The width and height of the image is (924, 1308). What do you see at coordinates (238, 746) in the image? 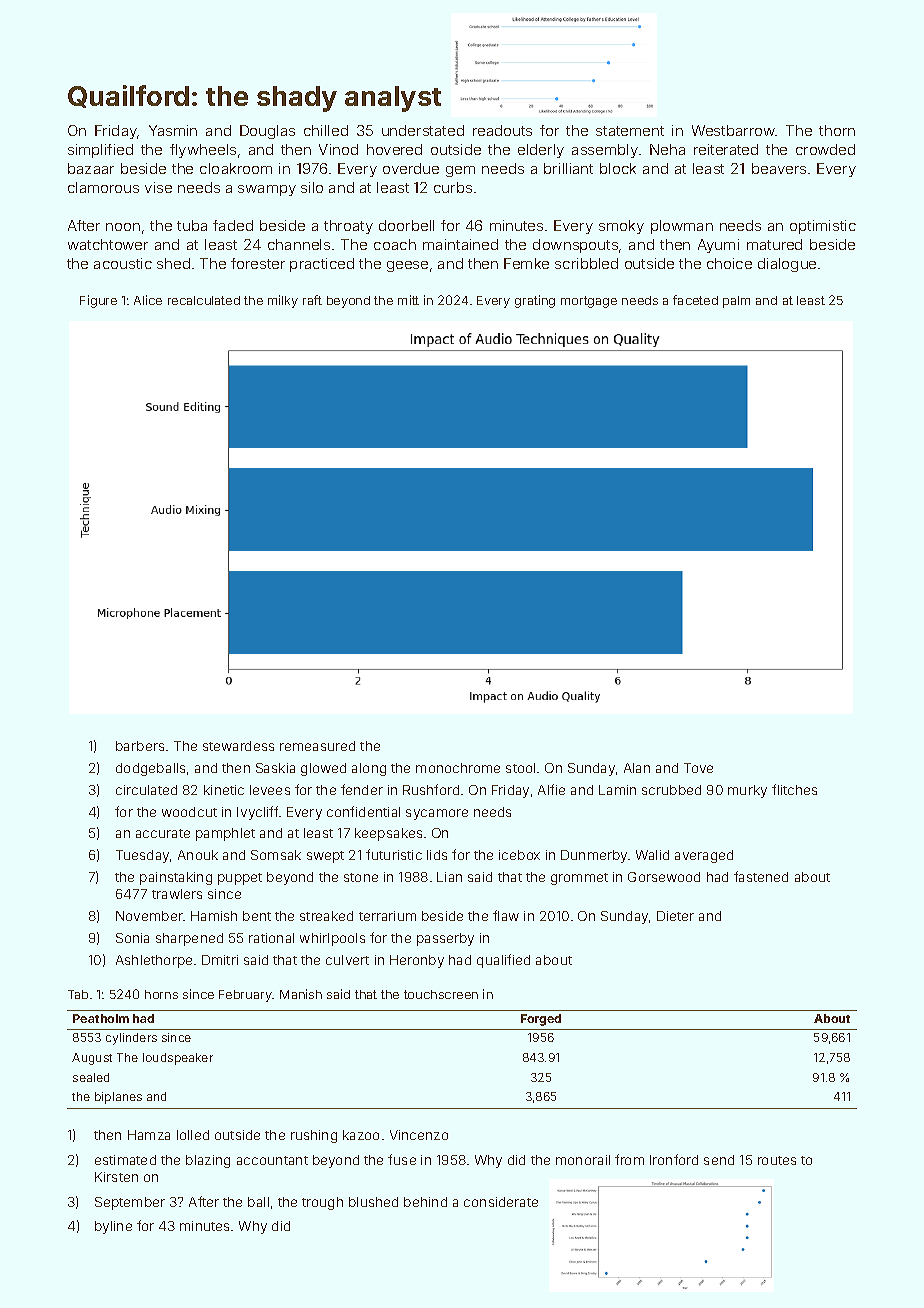
I see `stewardess` at bounding box center [238, 746].
